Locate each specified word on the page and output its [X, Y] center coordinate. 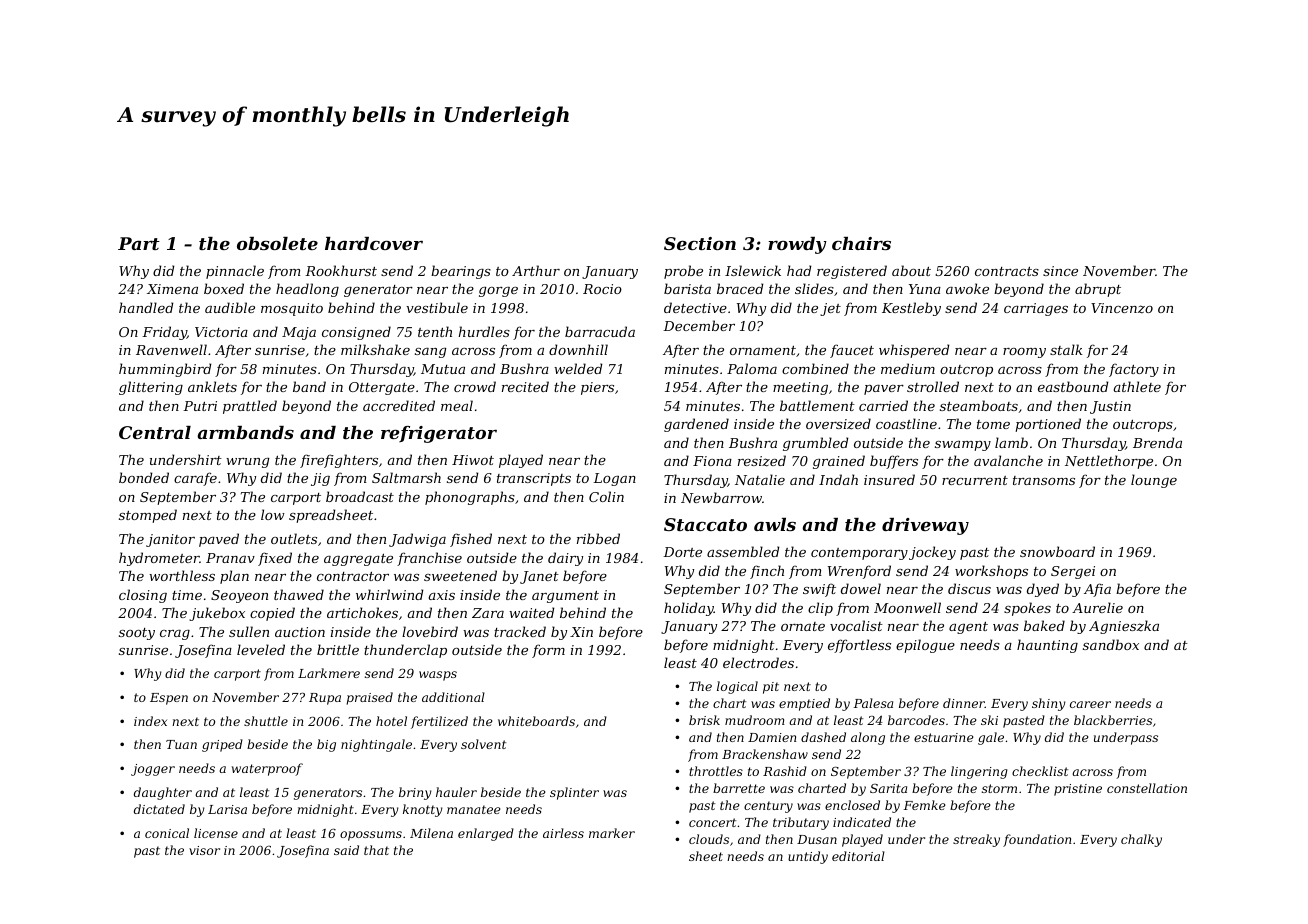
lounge [1154, 481]
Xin [581, 632]
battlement [817, 405]
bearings [461, 272]
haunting [1047, 646]
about [911, 270]
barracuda [600, 331]
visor [204, 850]
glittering [151, 388]
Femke [924, 805]
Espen [169, 699]
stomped [148, 516]
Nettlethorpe [1109, 462]
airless [563, 833]
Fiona [712, 461]
